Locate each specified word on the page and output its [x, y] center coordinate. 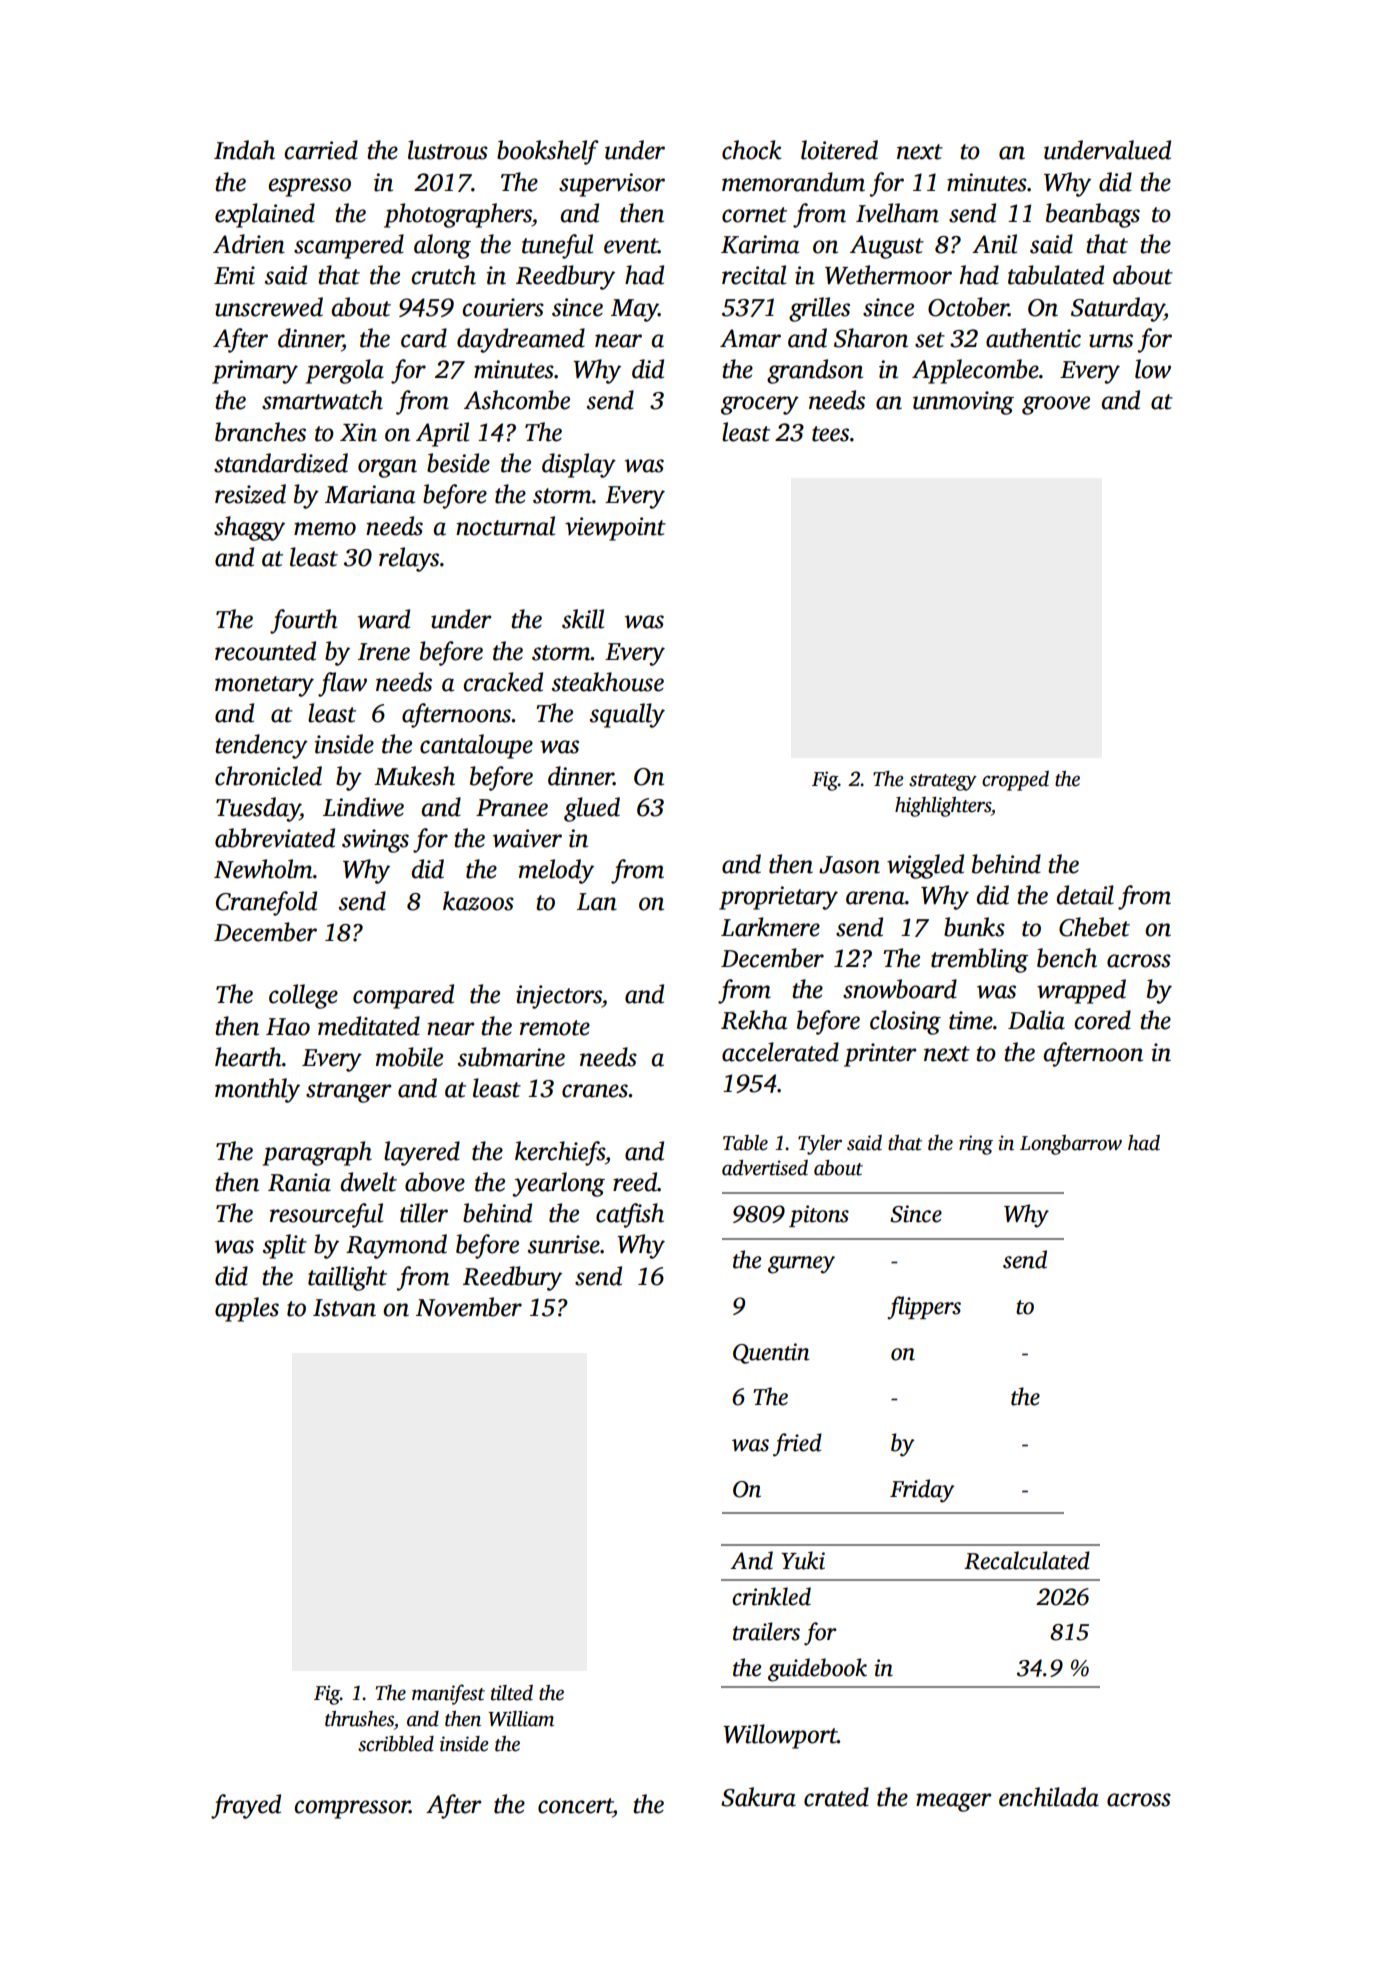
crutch [443, 275]
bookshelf [548, 152]
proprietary [778, 898]
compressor [352, 1809]
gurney [801, 1265]
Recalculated [1027, 1560]
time [971, 1020]
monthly [257, 1090]
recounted [265, 651]
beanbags [1093, 215]
